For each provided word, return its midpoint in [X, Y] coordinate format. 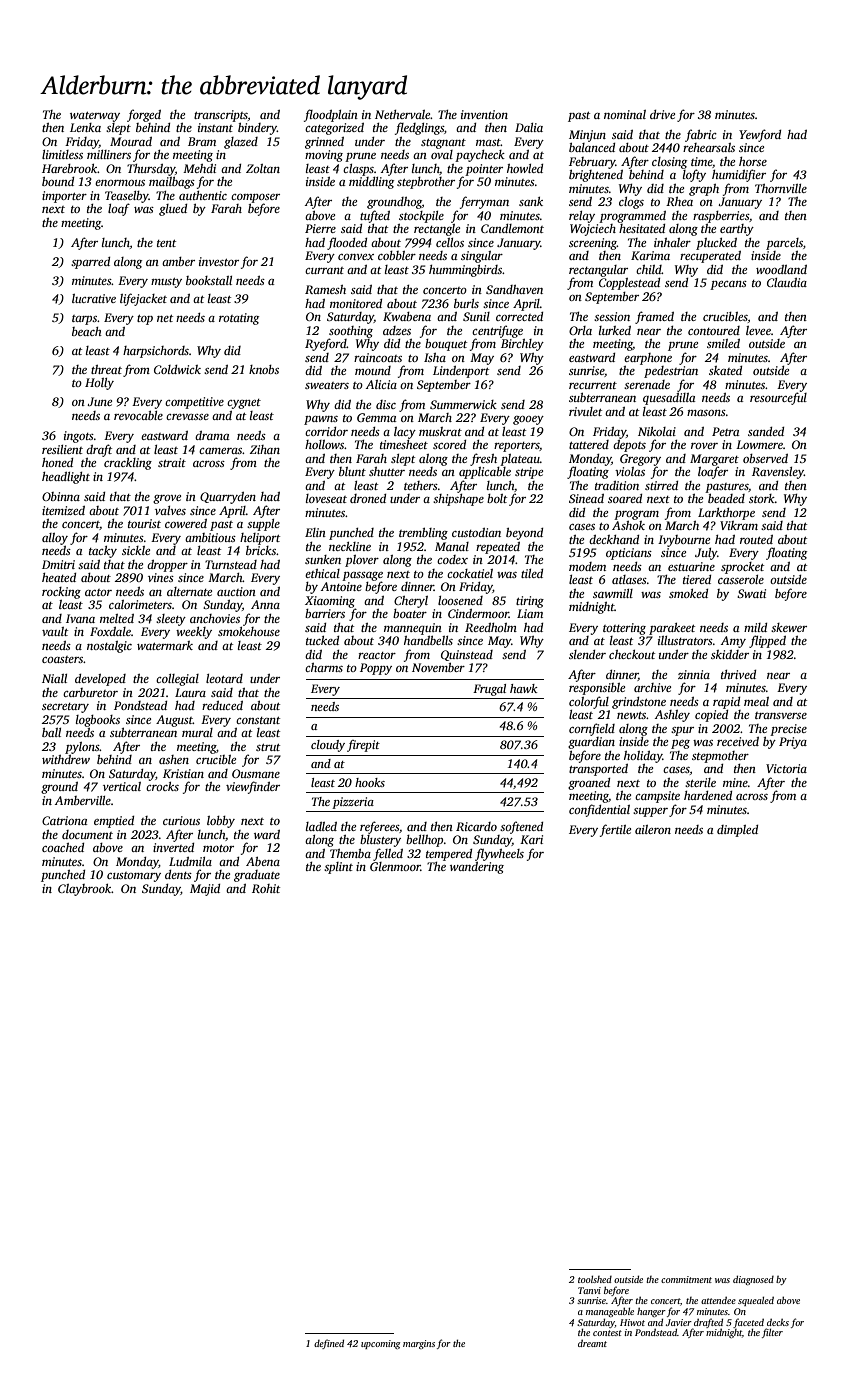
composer [255, 198]
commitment [686, 1279]
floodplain [331, 115]
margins [419, 1344]
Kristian [183, 773]
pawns [321, 420]
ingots [79, 437]
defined [329, 1344]
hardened [708, 795]
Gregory [640, 460]
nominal [625, 114]
